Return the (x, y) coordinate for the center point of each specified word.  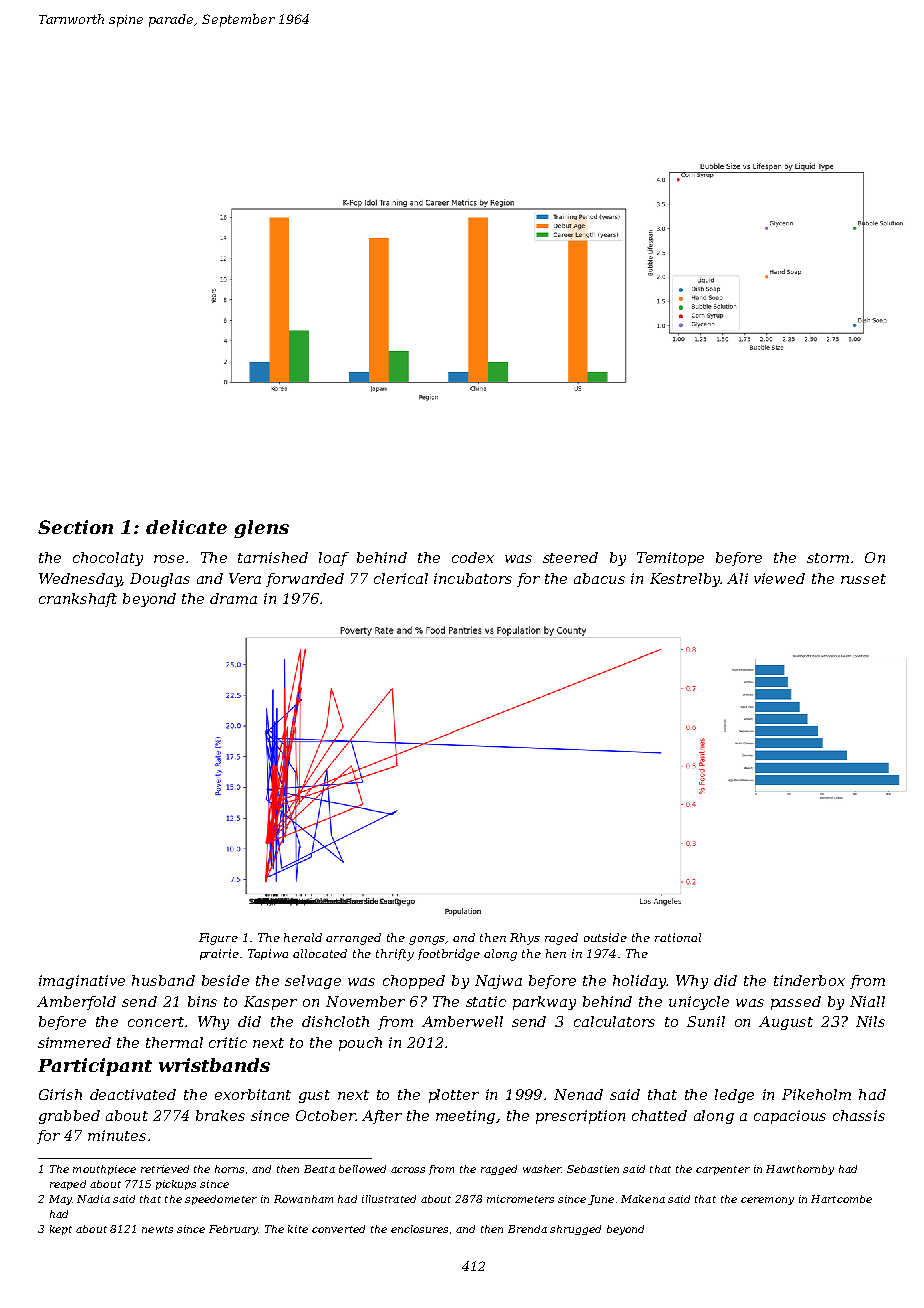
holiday (639, 982)
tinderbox (809, 980)
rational (678, 937)
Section (75, 527)
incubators (473, 578)
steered (570, 557)
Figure (218, 939)
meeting (465, 1117)
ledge (734, 1096)
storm (828, 558)
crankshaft (78, 600)
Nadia (93, 1199)
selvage (313, 982)
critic (228, 1042)
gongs (427, 940)
